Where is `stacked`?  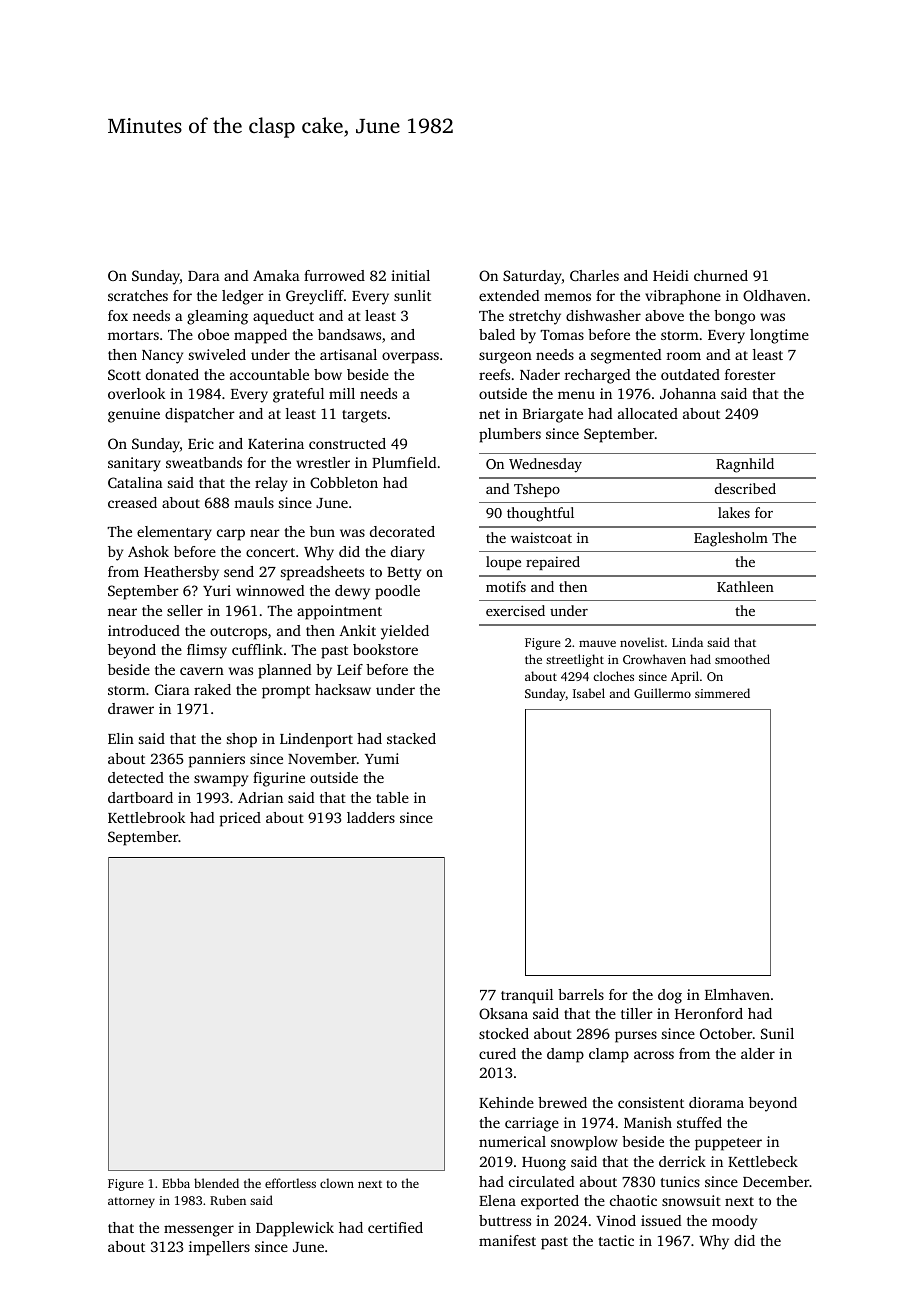
stacked is located at coordinates (411, 738).
